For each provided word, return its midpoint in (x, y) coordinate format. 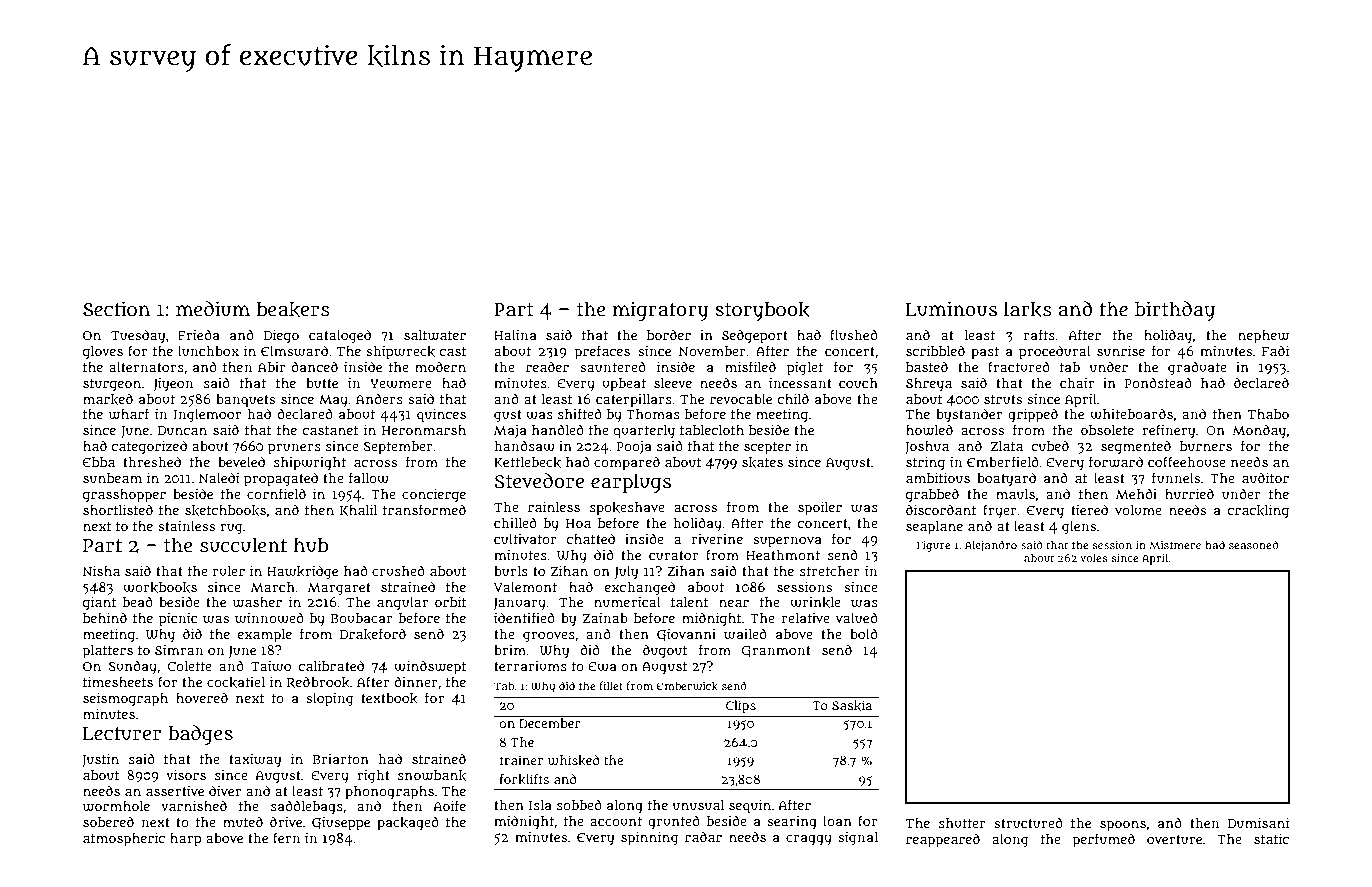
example (265, 636)
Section (116, 309)
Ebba (99, 462)
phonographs (389, 793)
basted (927, 366)
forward (1116, 462)
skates (762, 462)
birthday (1175, 311)
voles (1094, 557)
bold (864, 633)
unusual (698, 805)
